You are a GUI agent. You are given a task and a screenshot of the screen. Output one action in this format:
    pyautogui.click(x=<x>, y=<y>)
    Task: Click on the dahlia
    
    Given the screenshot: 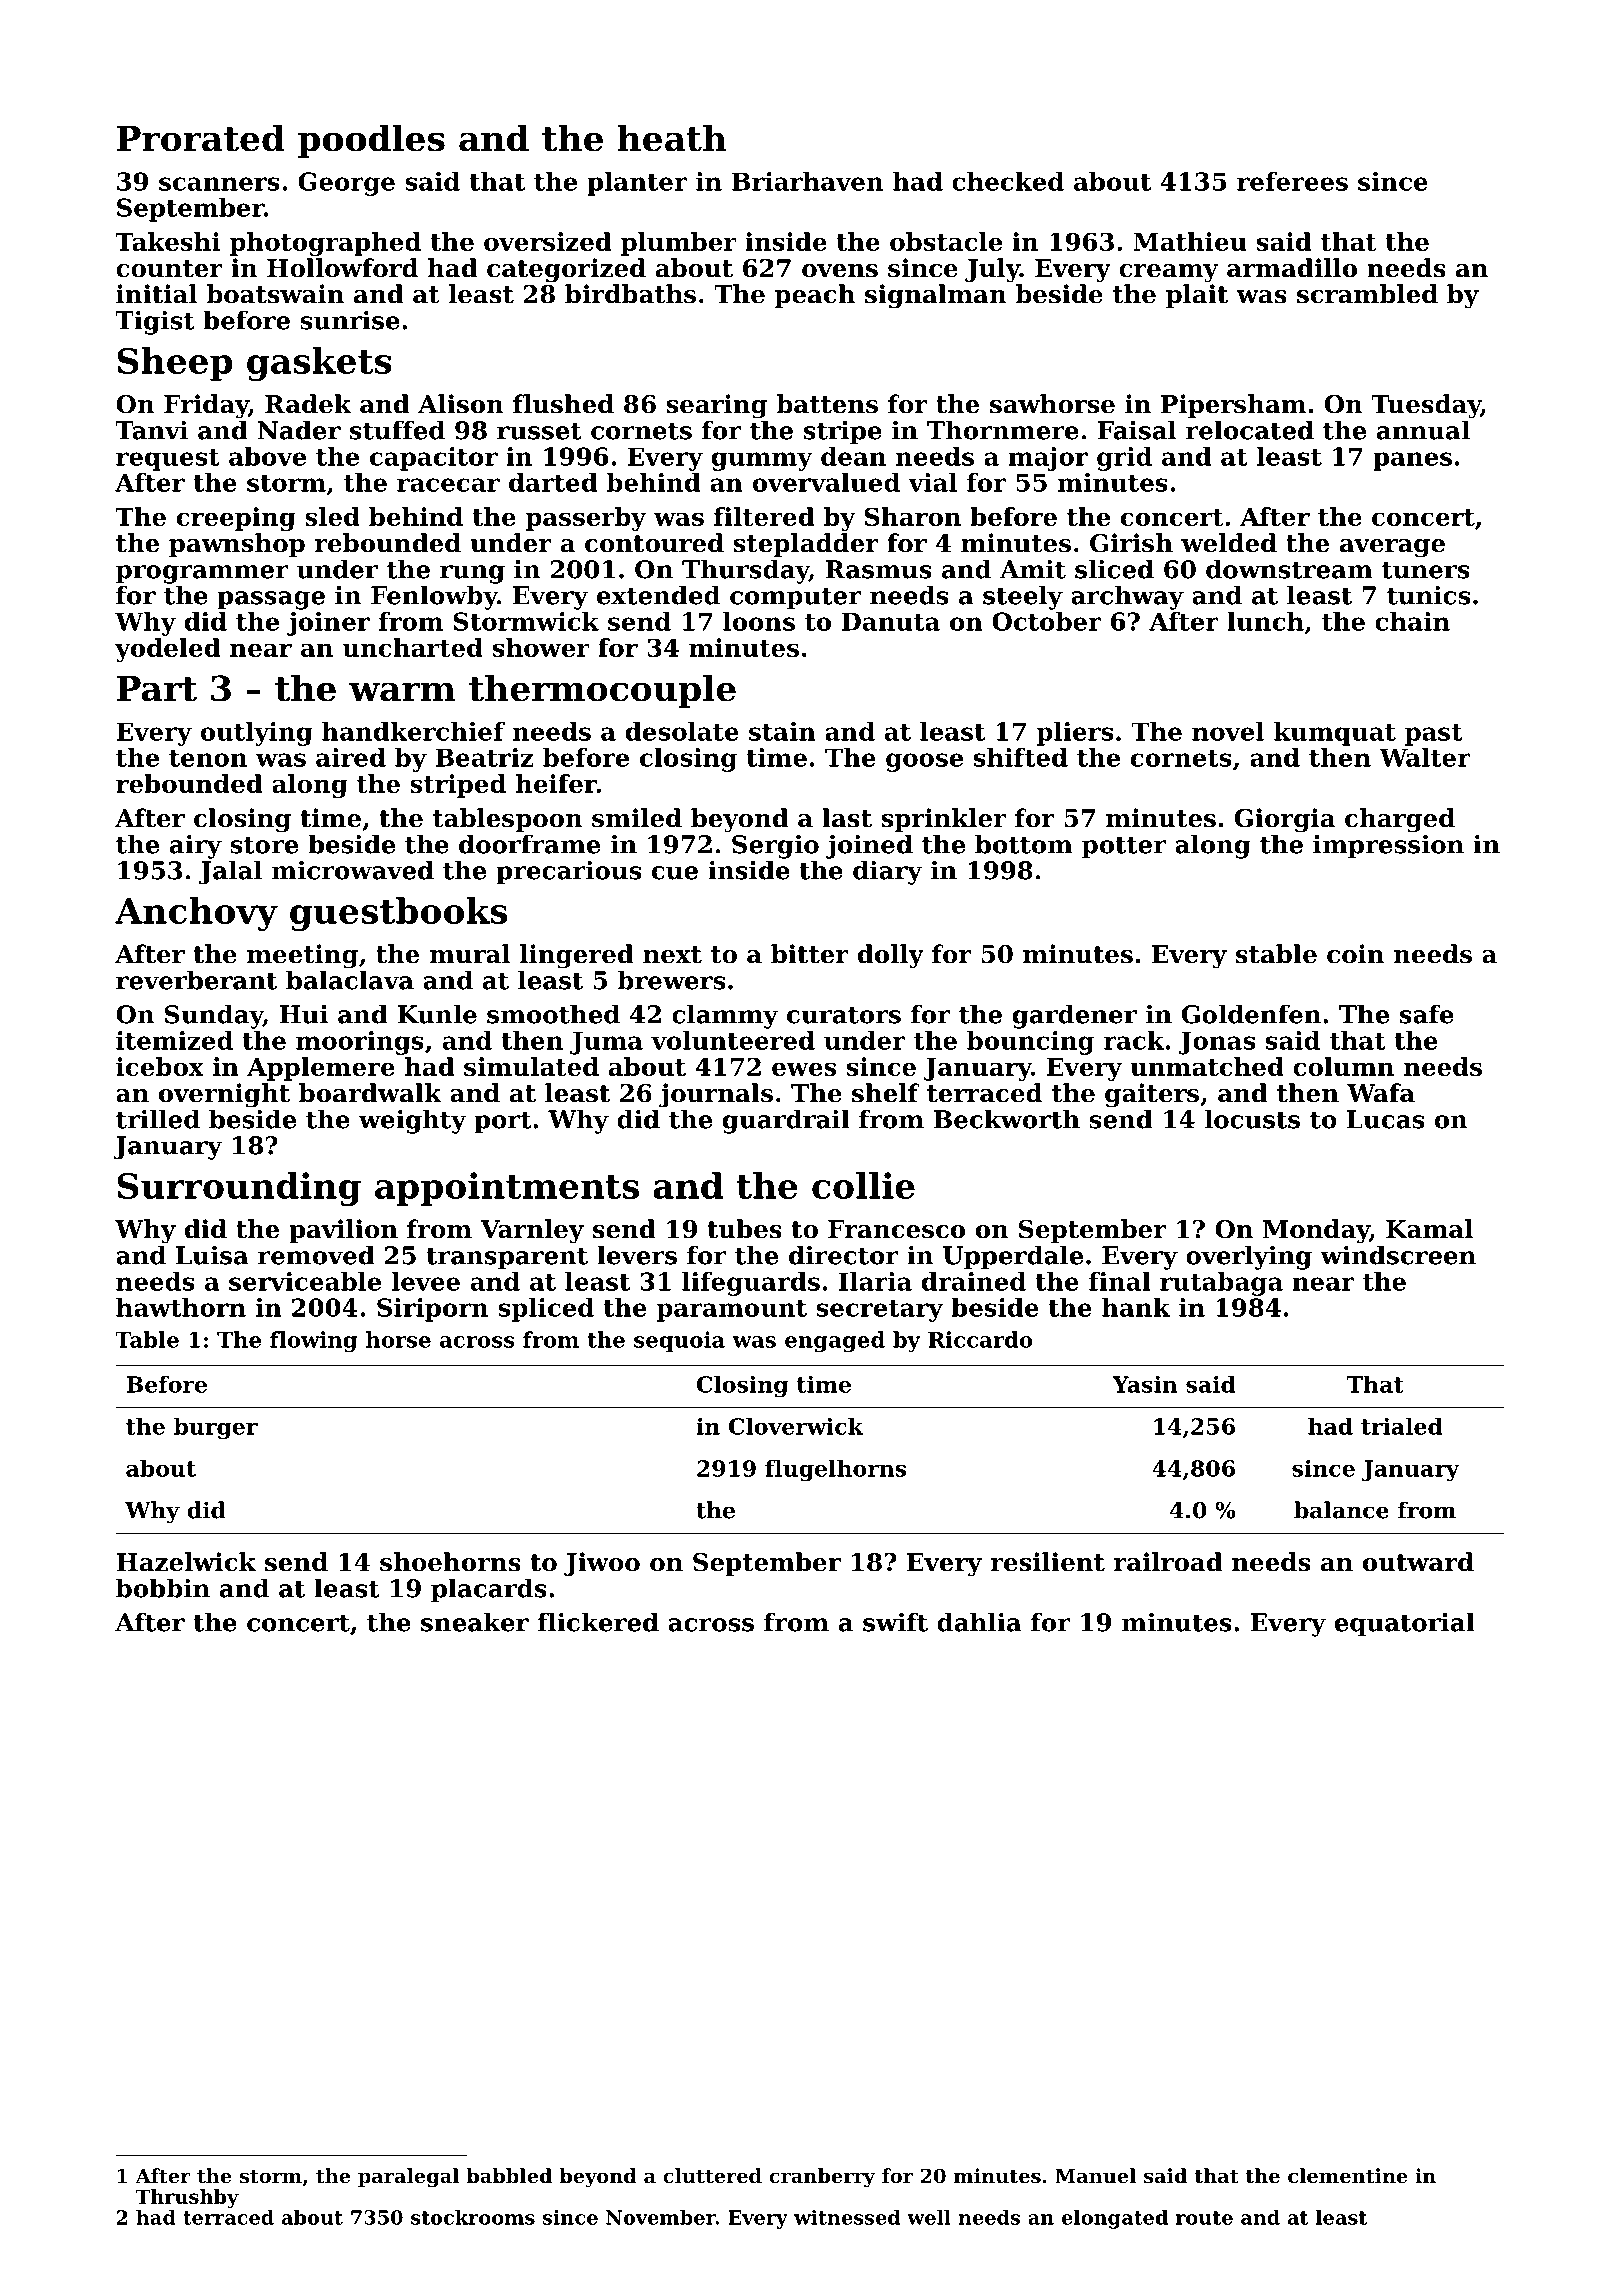 What is the action you would take?
    pyautogui.click(x=979, y=1622)
